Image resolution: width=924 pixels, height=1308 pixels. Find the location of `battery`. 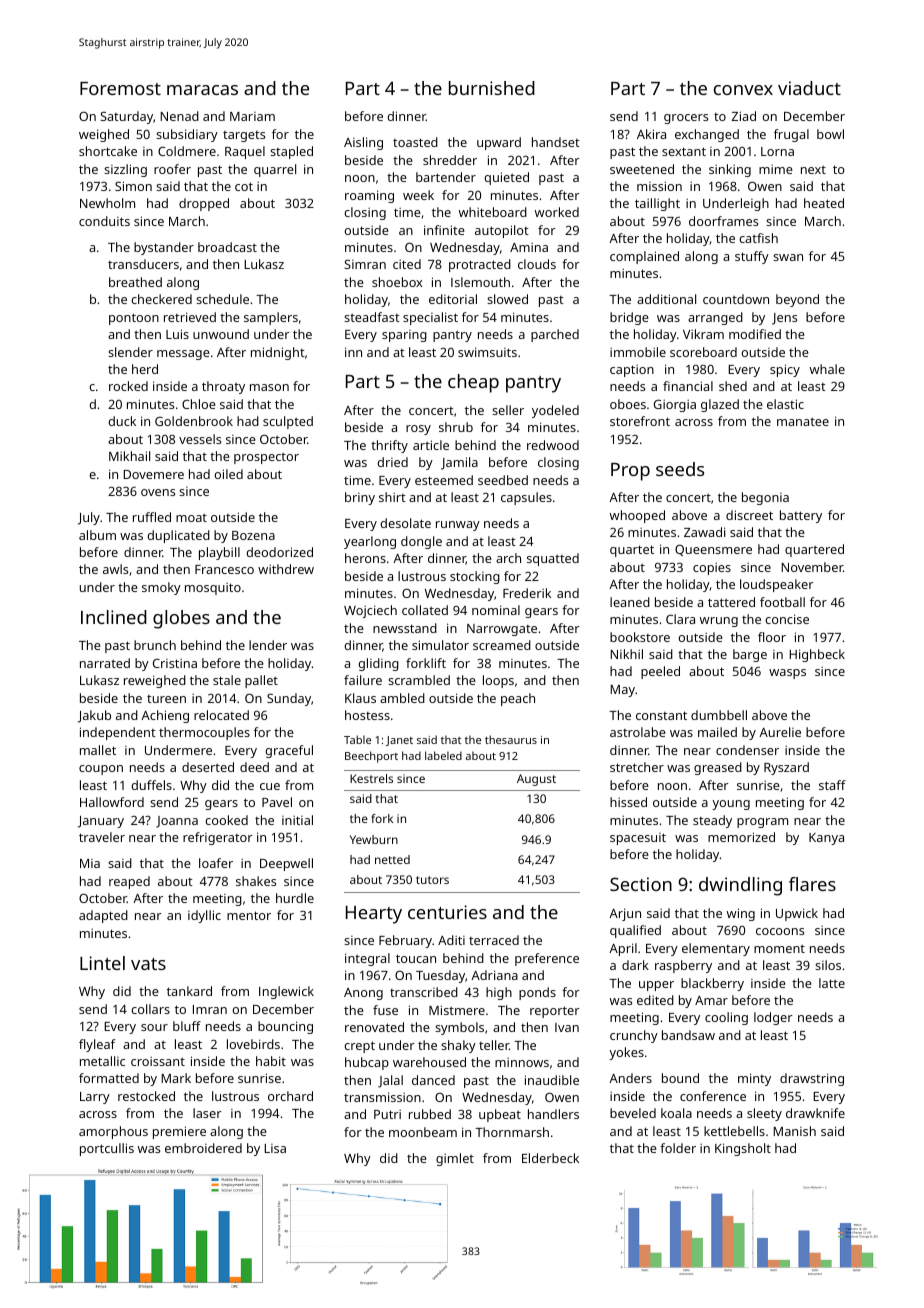

battery is located at coordinates (801, 516).
